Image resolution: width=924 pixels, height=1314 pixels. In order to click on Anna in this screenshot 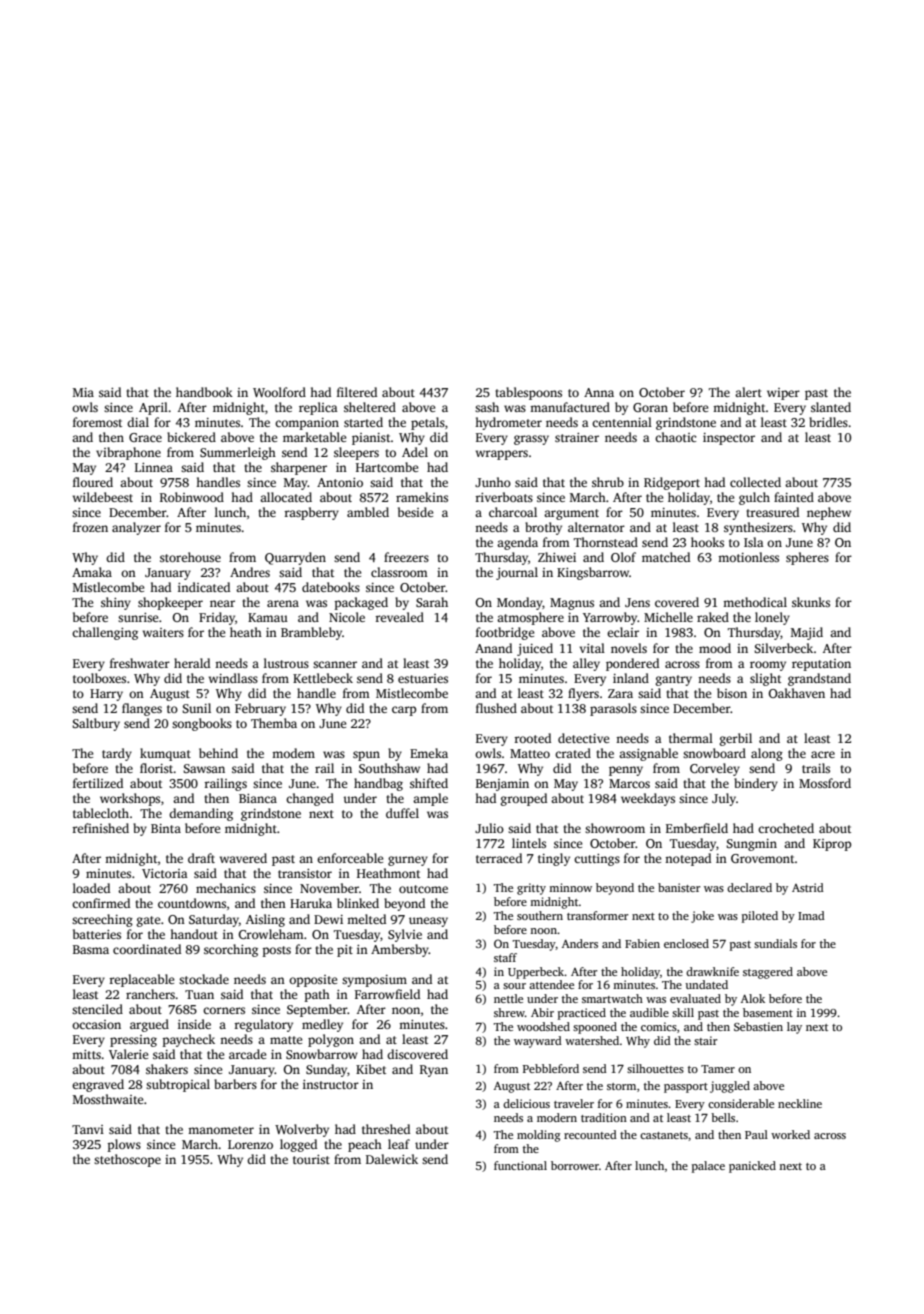, I will do `click(599, 392)`.
